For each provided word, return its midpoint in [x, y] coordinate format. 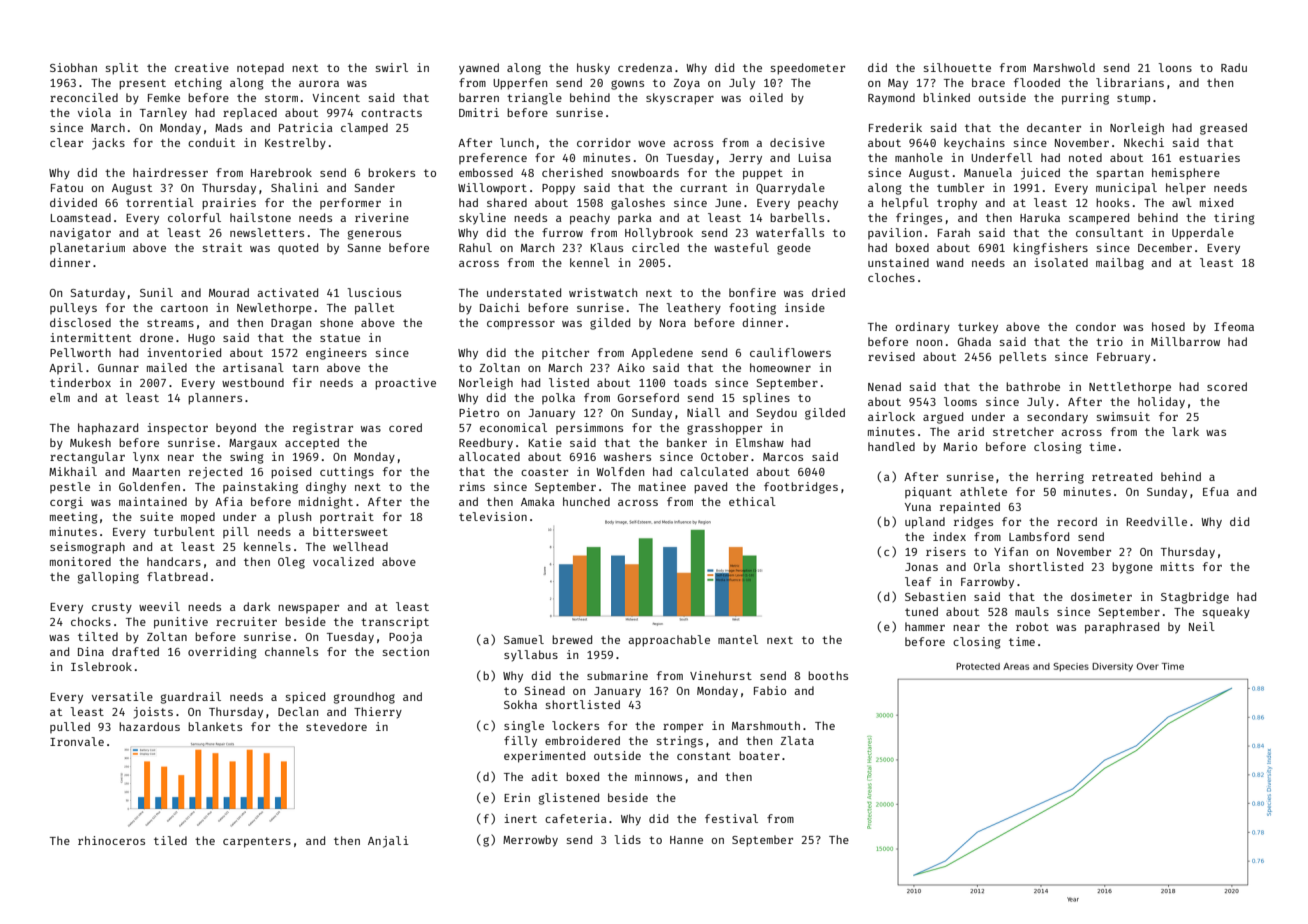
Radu [1234, 67]
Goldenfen [149, 486]
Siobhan [73, 67]
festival [731, 818]
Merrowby [530, 841]
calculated [714, 471]
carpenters [257, 842]
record [1077, 521]
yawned [479, 69]
